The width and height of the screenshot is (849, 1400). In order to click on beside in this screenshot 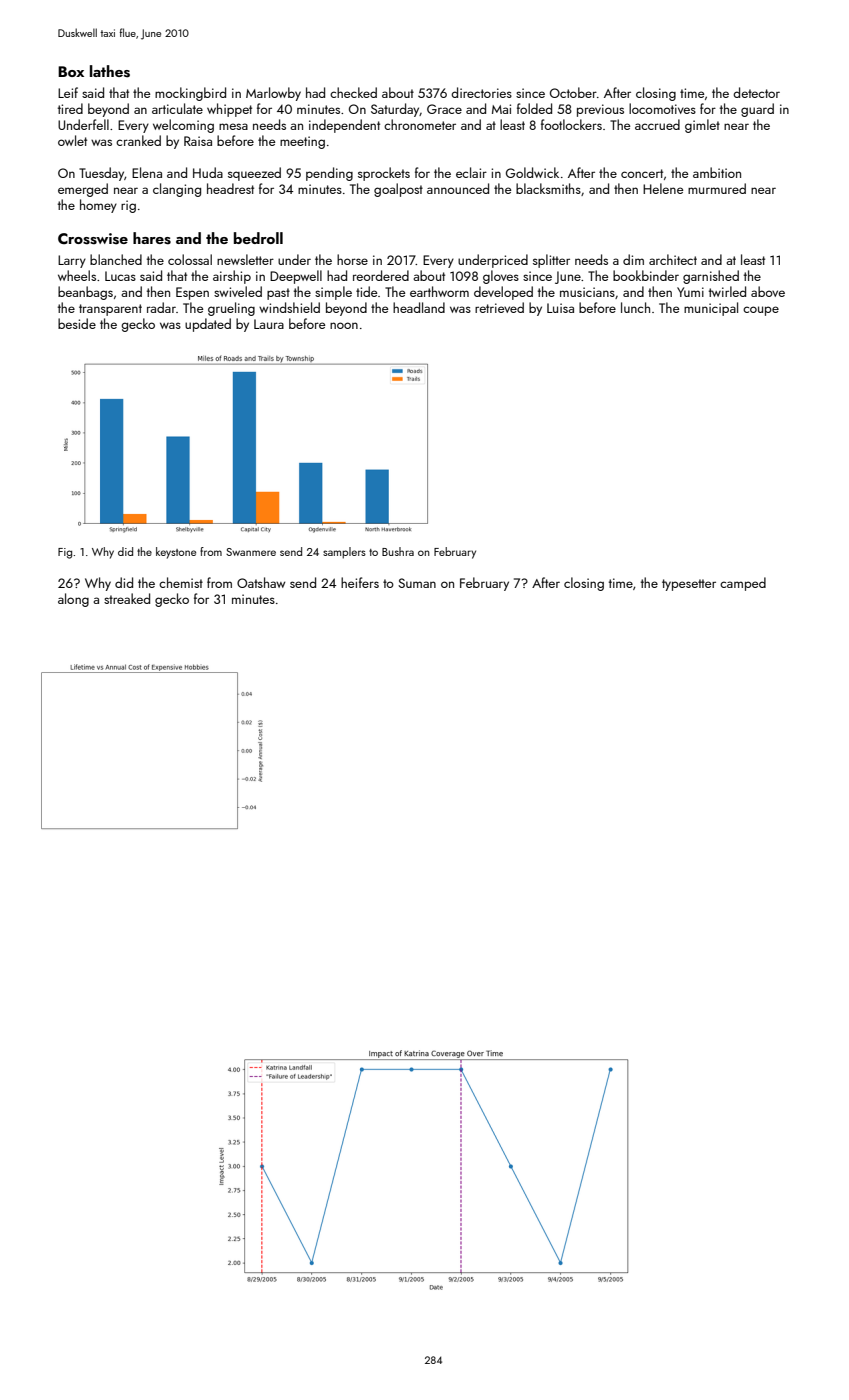, I will do `click(77, 323)`.
